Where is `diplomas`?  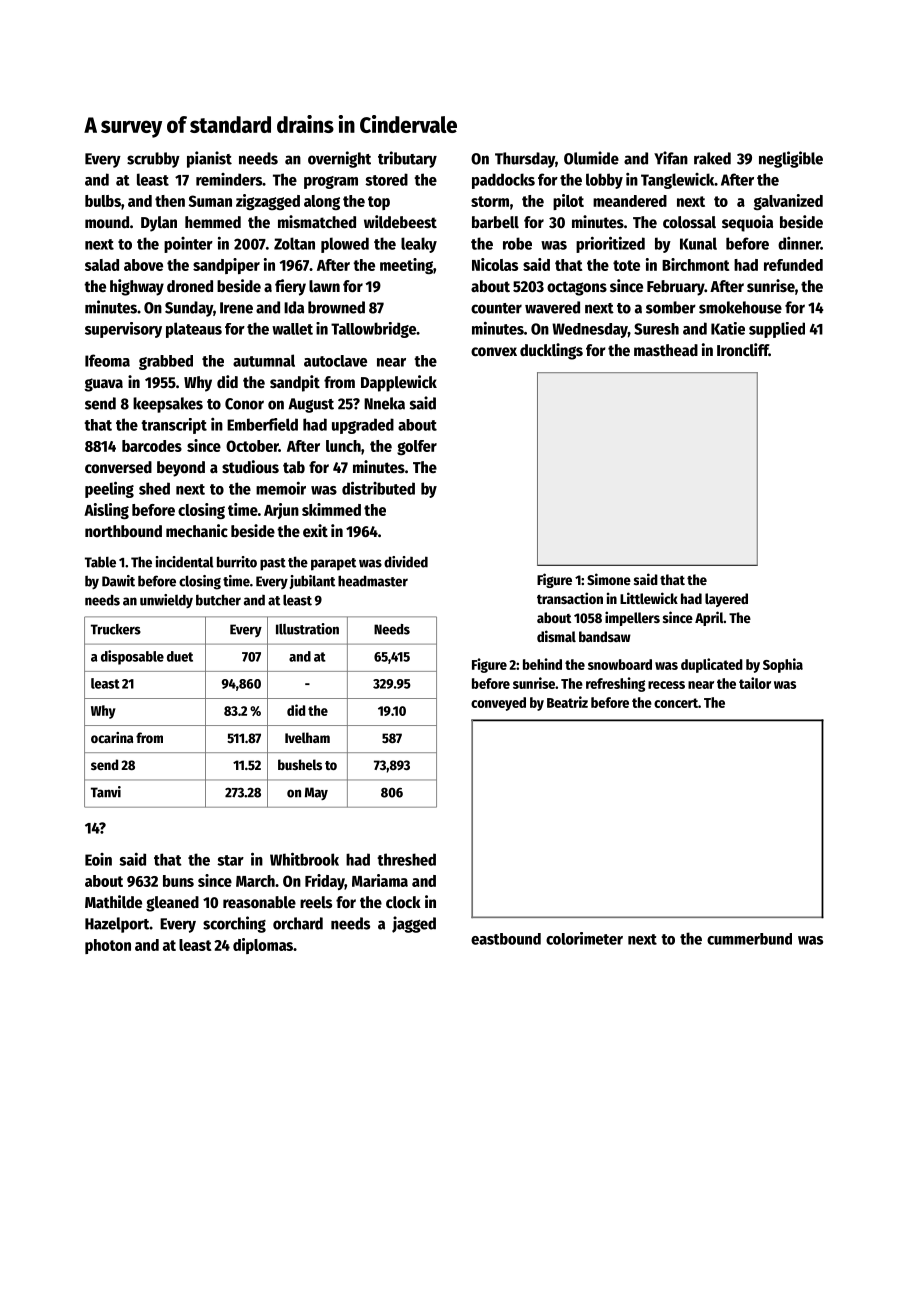
diplomas is located at coordinates (263, 946).
